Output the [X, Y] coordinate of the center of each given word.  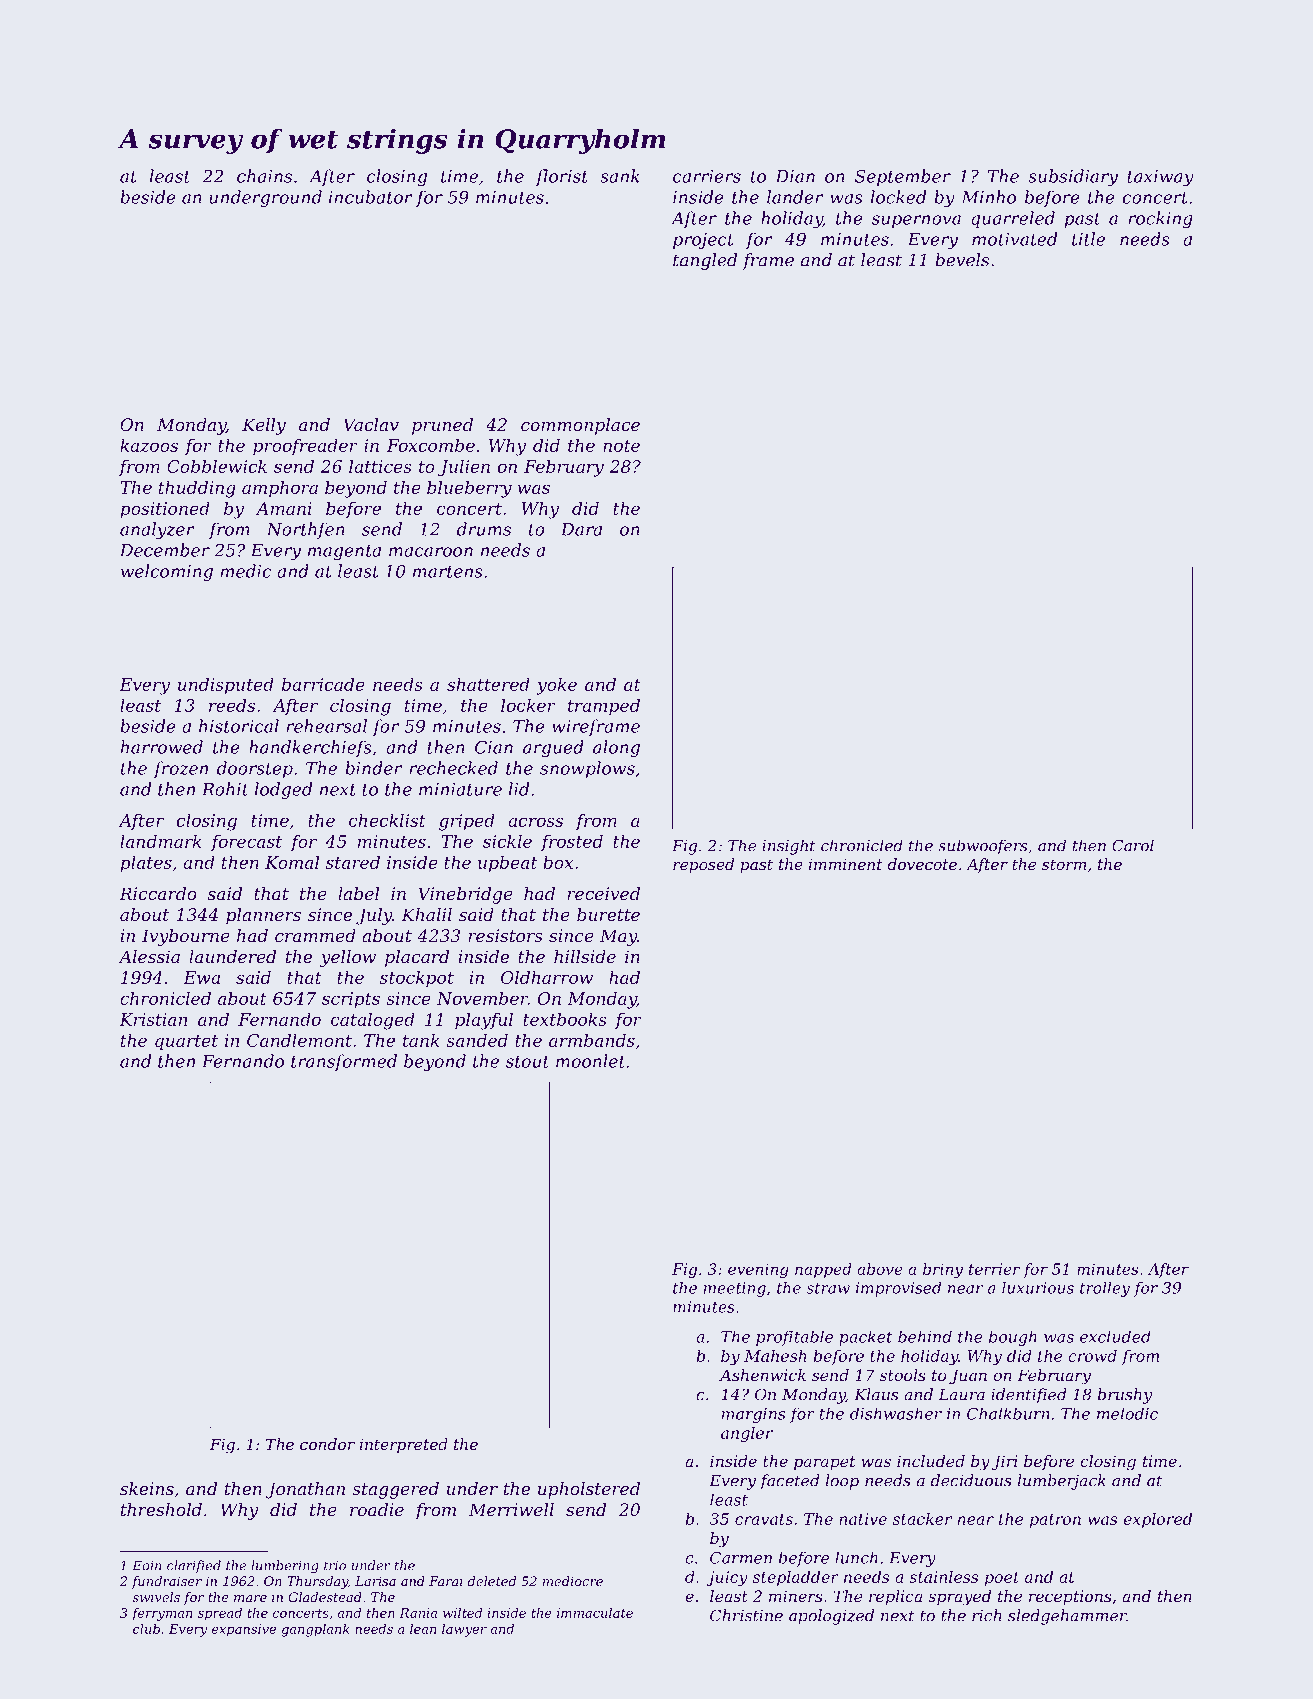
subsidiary [1073, 178]
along [616, 749]
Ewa [201, 977]
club [146, 1629]
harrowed [162, 747]
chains [264, 176]
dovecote [922, 864]
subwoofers [982, 847]
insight [789, 847]
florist [561, 177]
